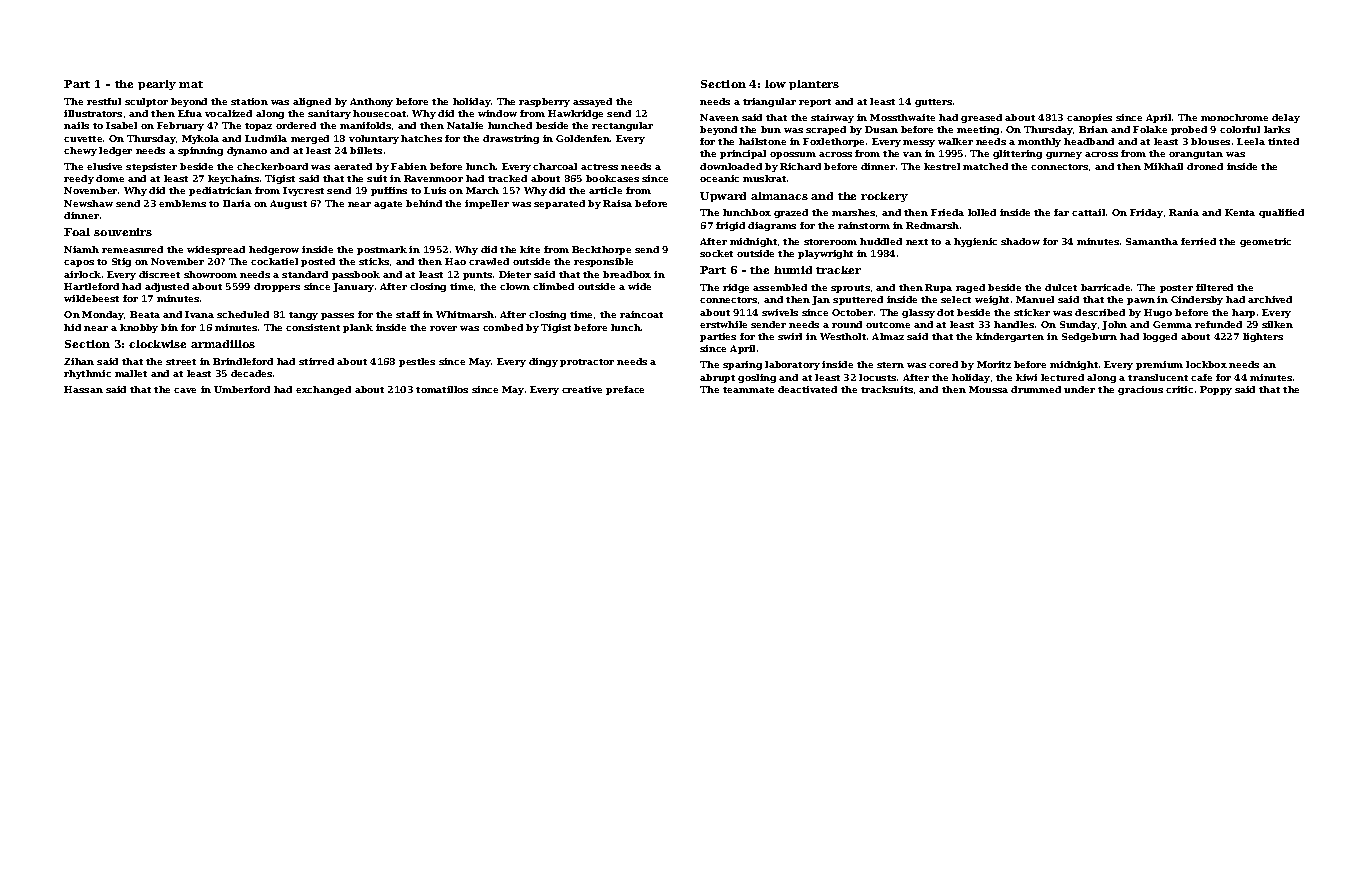 This document has height=887, width=1372. Describe the element at coordinates (719, 117) in the document. I see `Naveen` at that location.
